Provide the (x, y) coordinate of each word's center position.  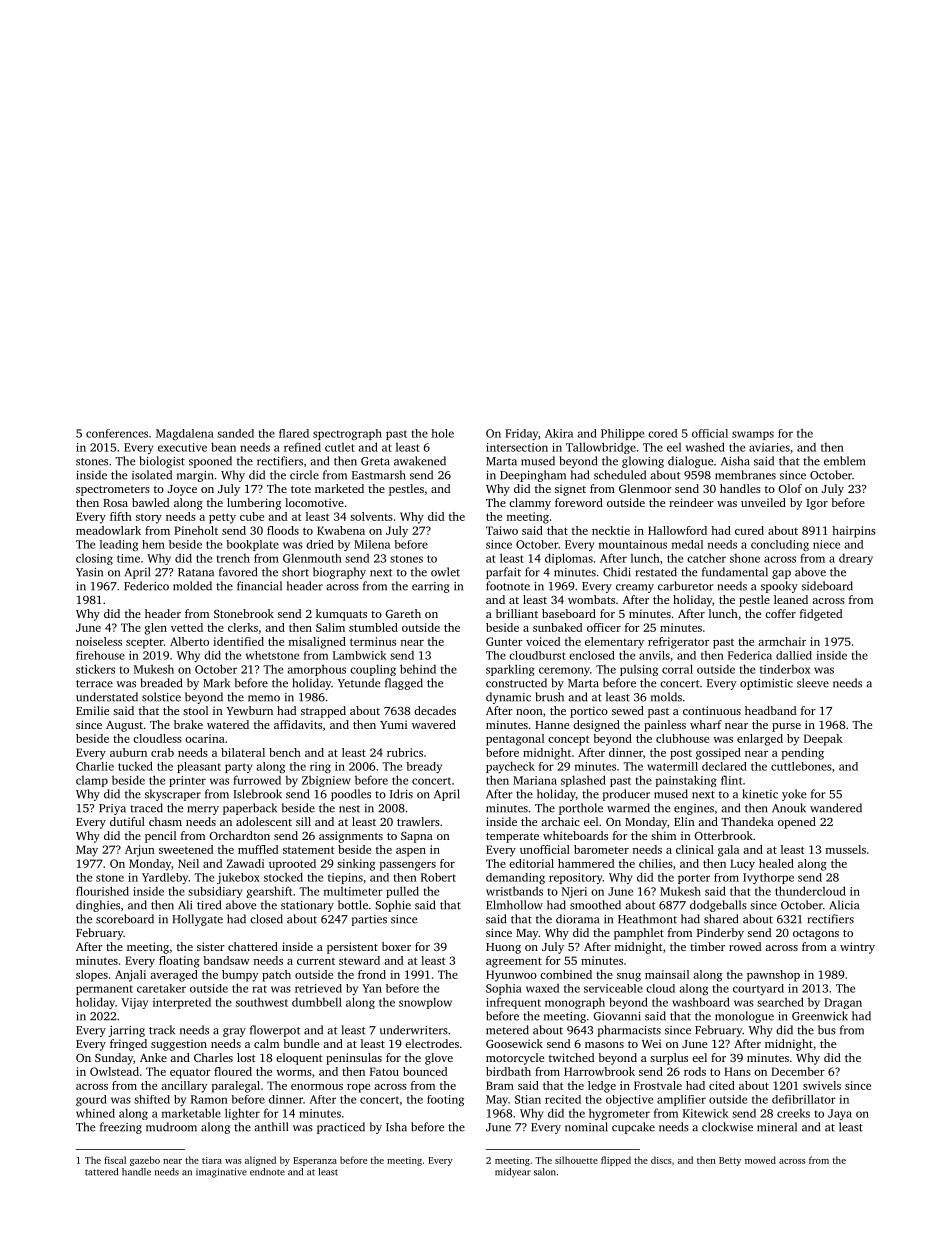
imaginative (221, 1173)
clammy (530, 504)
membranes (745, 475)
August (124, 726)
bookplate (252, 545)
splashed (583, 781)
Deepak (823, 740)
